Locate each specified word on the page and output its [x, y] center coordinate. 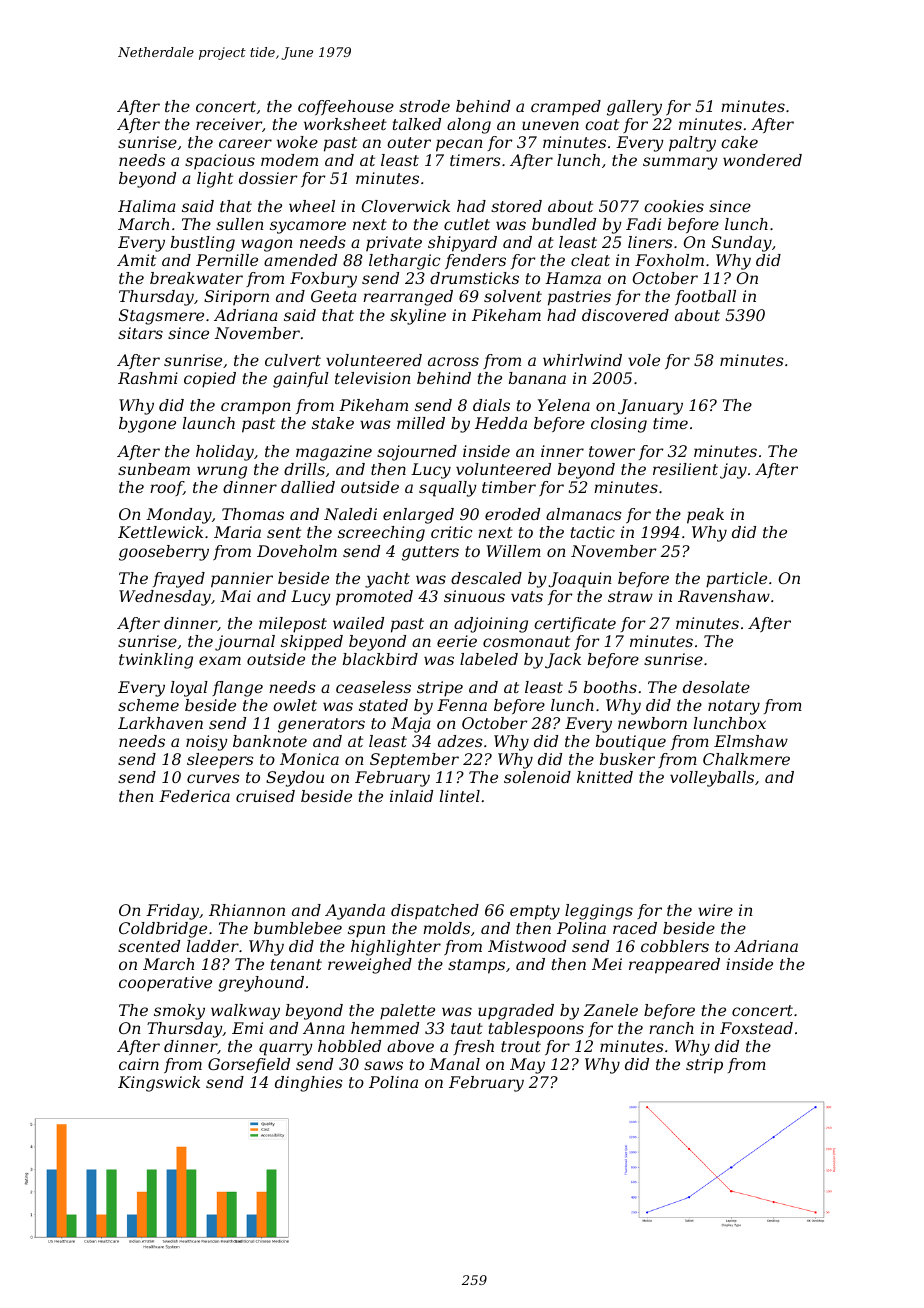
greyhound [261, 984]
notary [734, 707]
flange [237, 689]
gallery [634, 108]
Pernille [227, 260]
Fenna [462, 705]
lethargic [404, 262]
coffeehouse [346, 107]
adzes [460, 741]
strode [424, 106]
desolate [716, 687]
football [705, 297]
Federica [194, 796]
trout [521, 1046]
